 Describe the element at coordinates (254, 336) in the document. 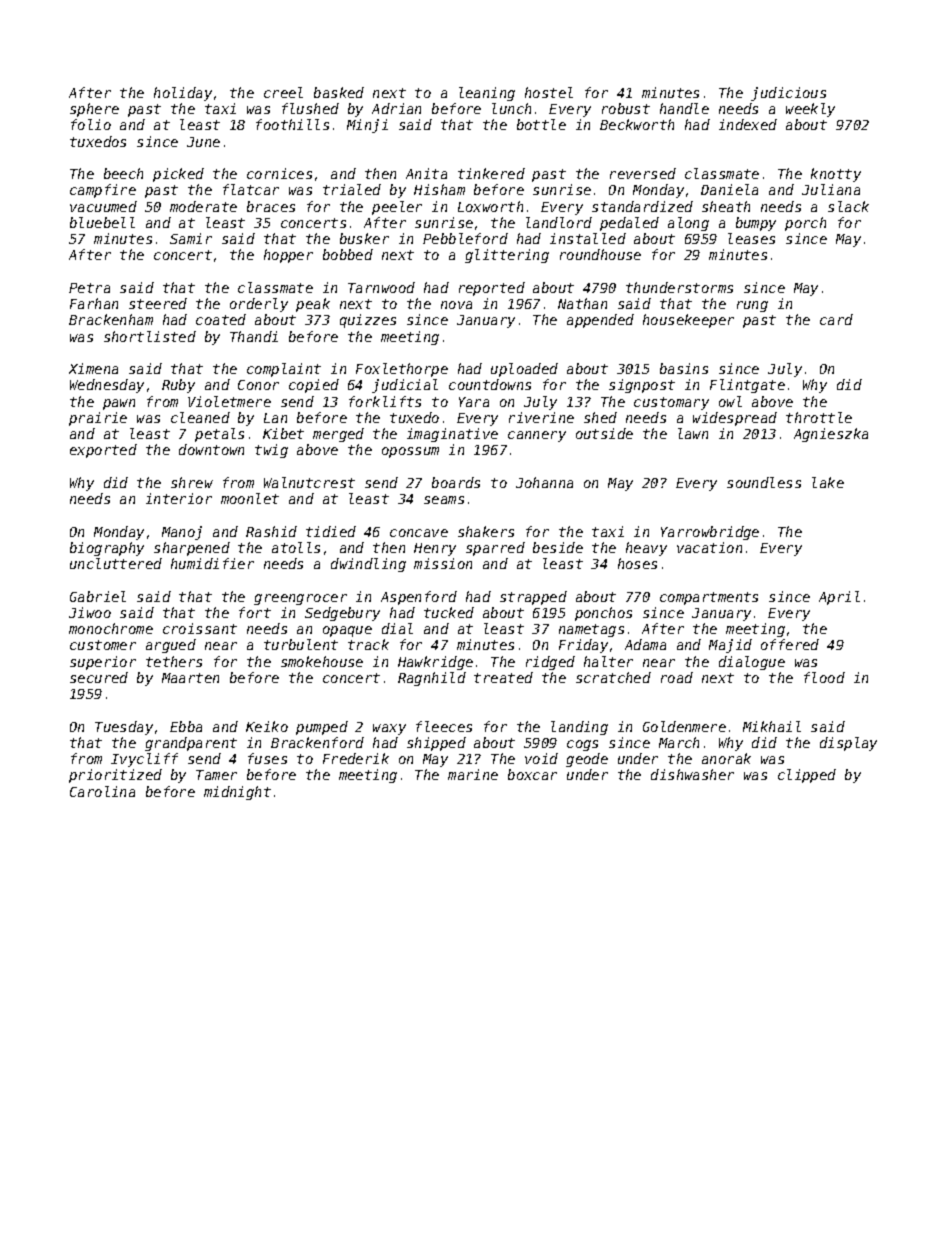

I see `Thandi` at that location.
